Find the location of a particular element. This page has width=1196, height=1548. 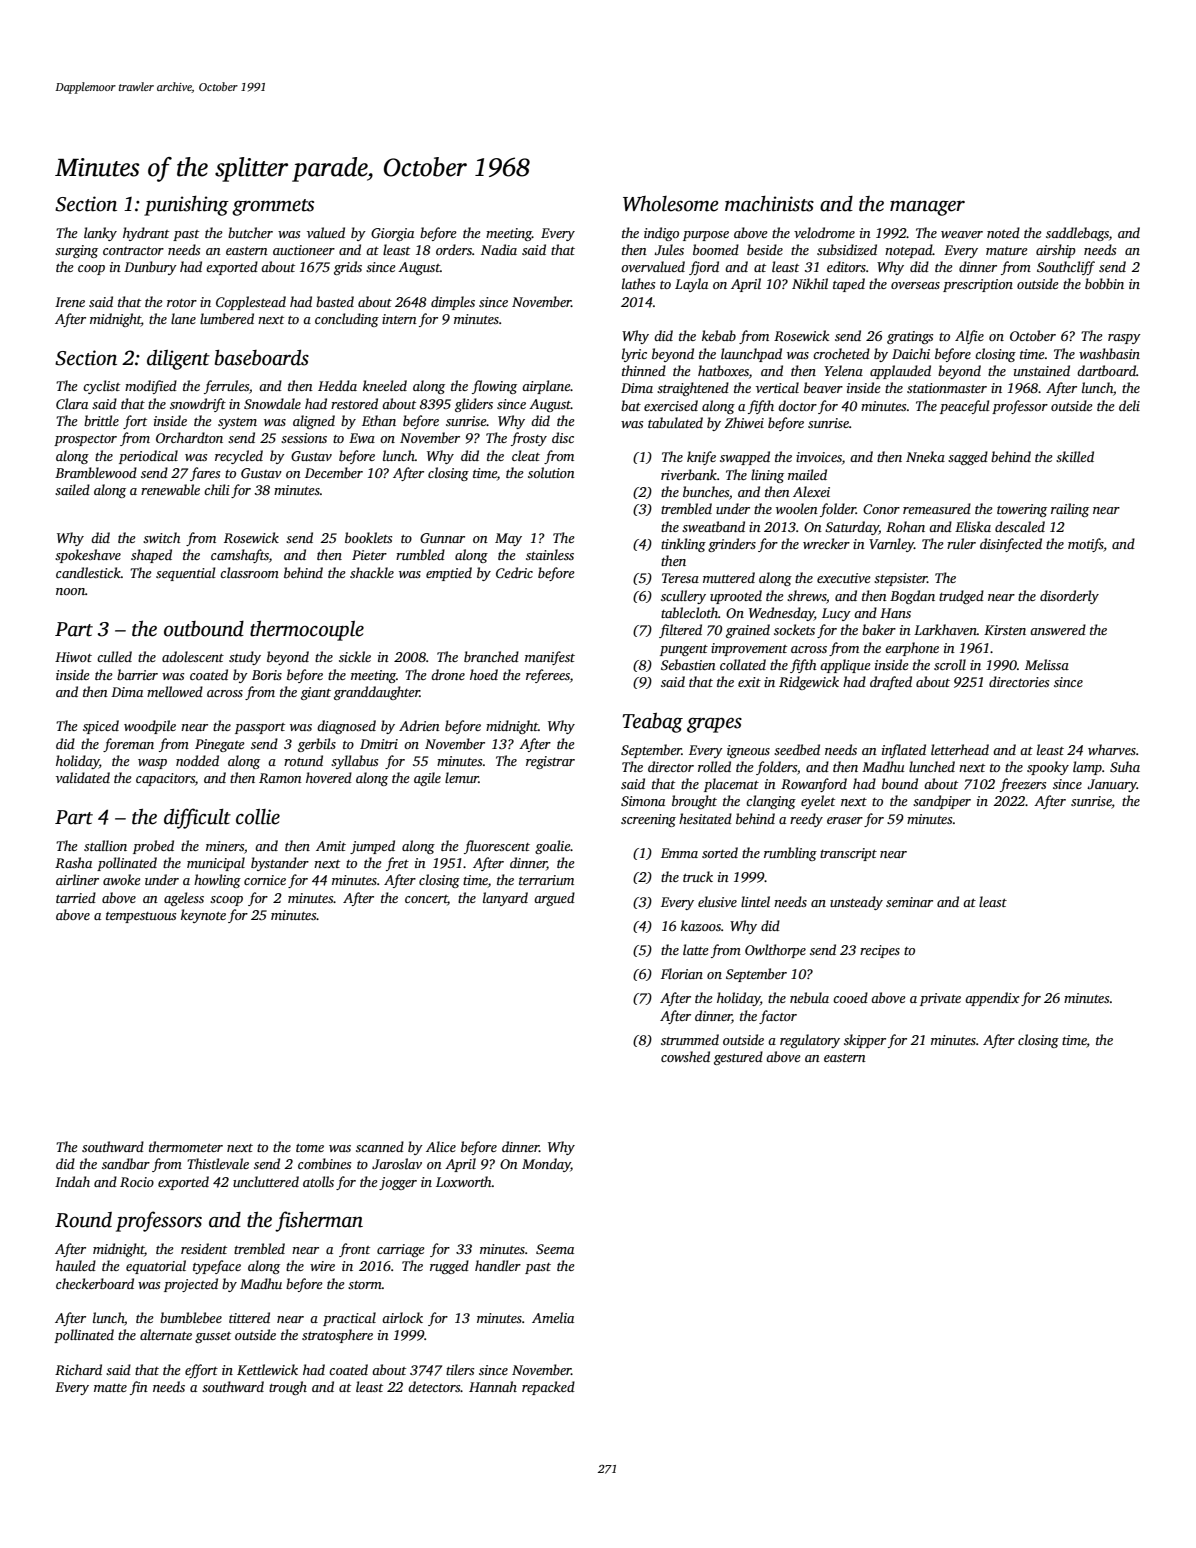

dartboard is located at coordinates (1106, 370).
